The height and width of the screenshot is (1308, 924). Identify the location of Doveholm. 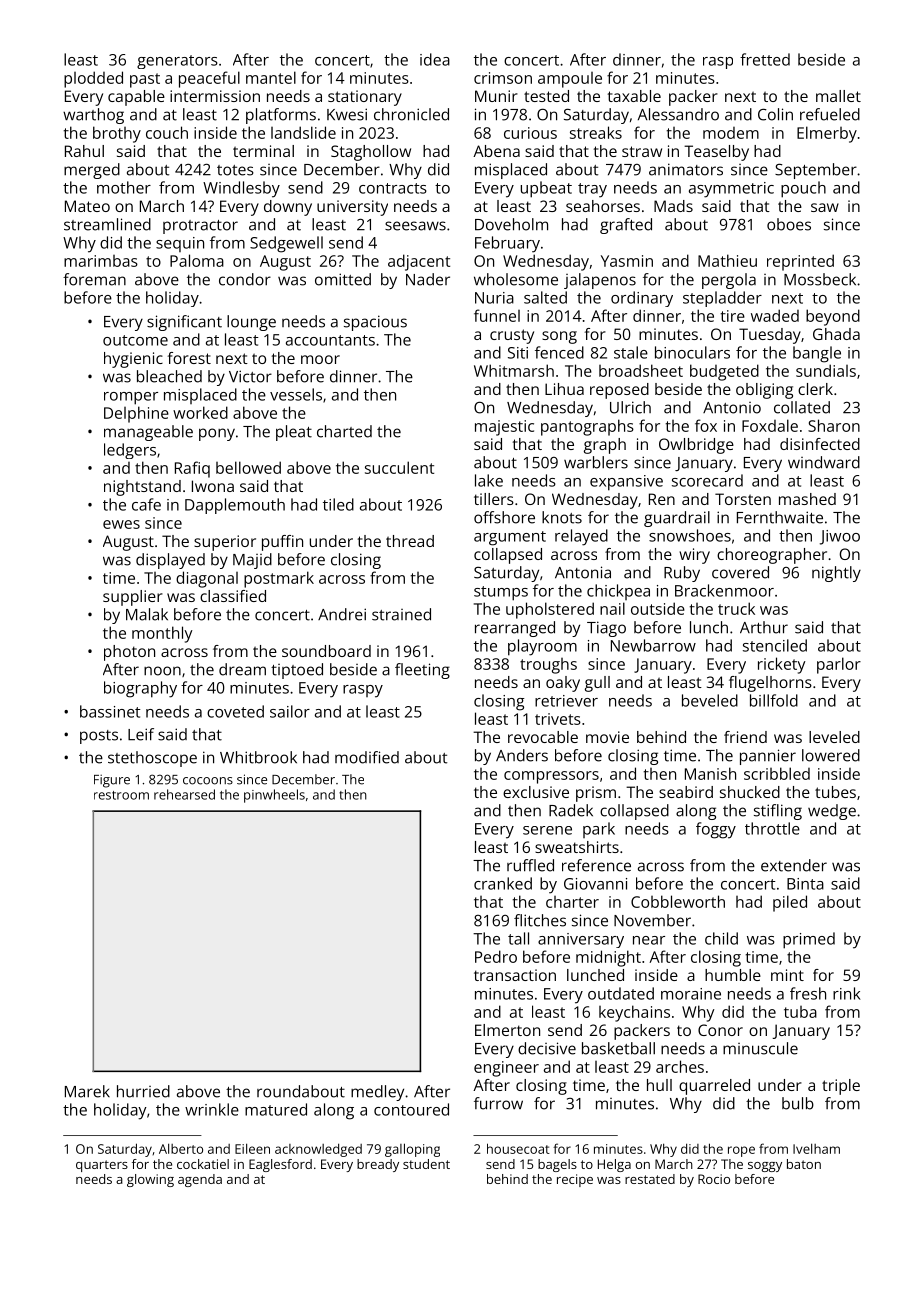
(511, 224).
